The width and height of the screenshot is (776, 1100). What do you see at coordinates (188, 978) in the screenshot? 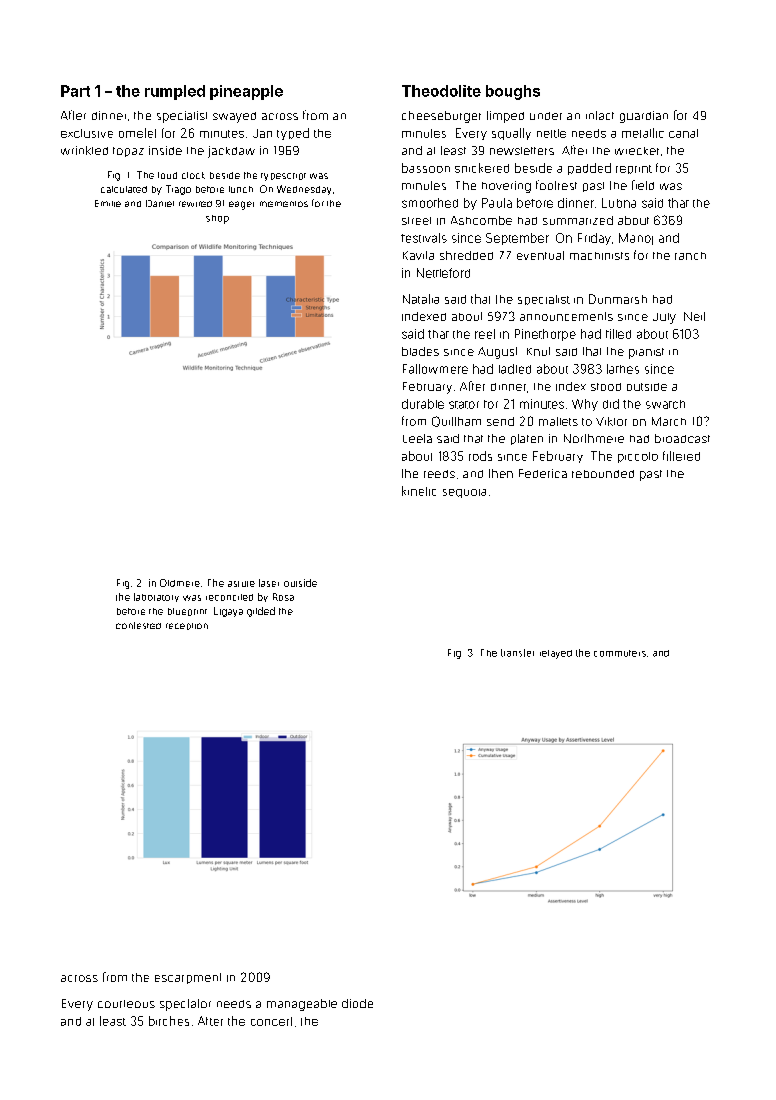
I see `escarpment` at bounding box center [188, 978].
